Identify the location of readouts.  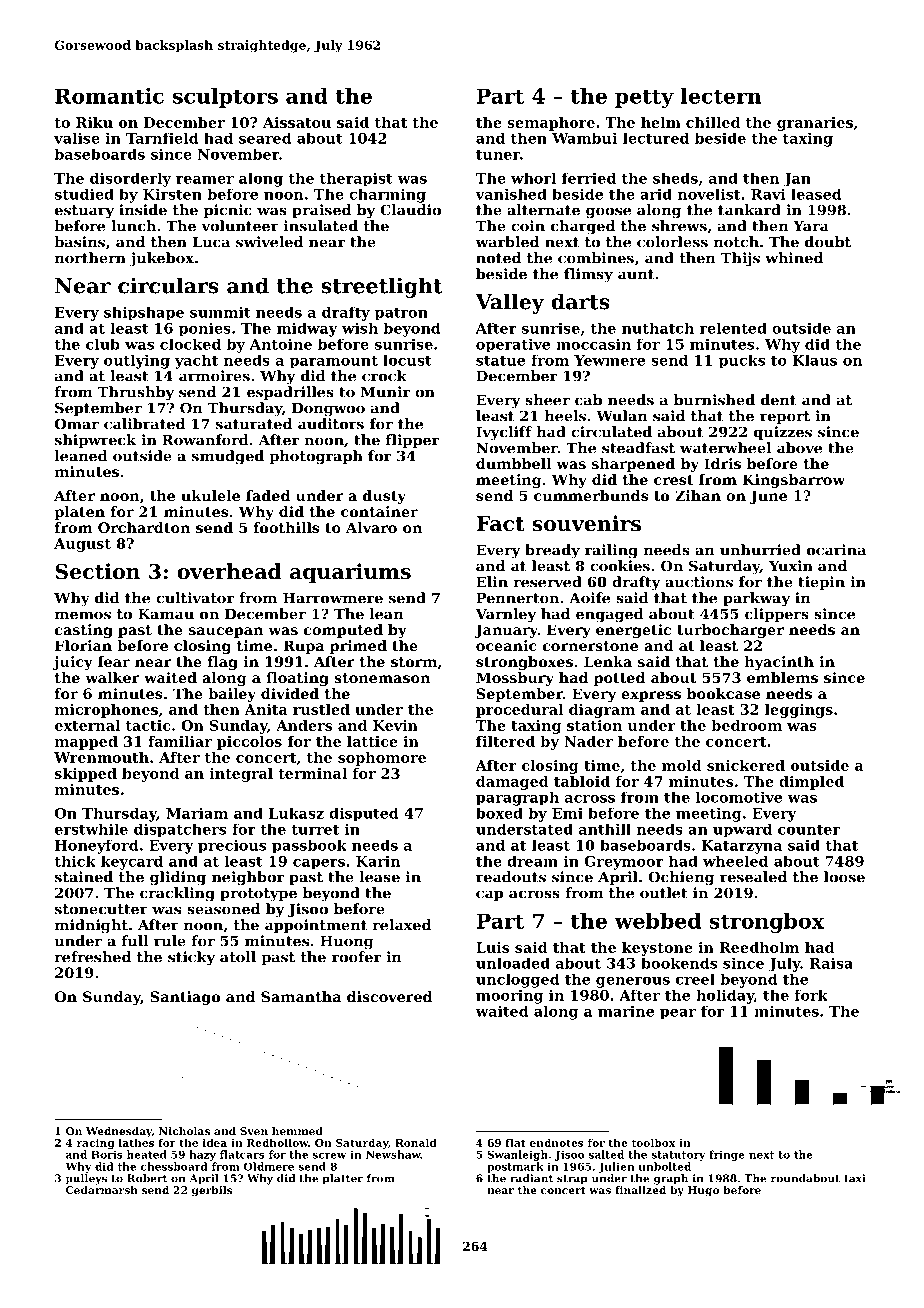
(511, 877).
